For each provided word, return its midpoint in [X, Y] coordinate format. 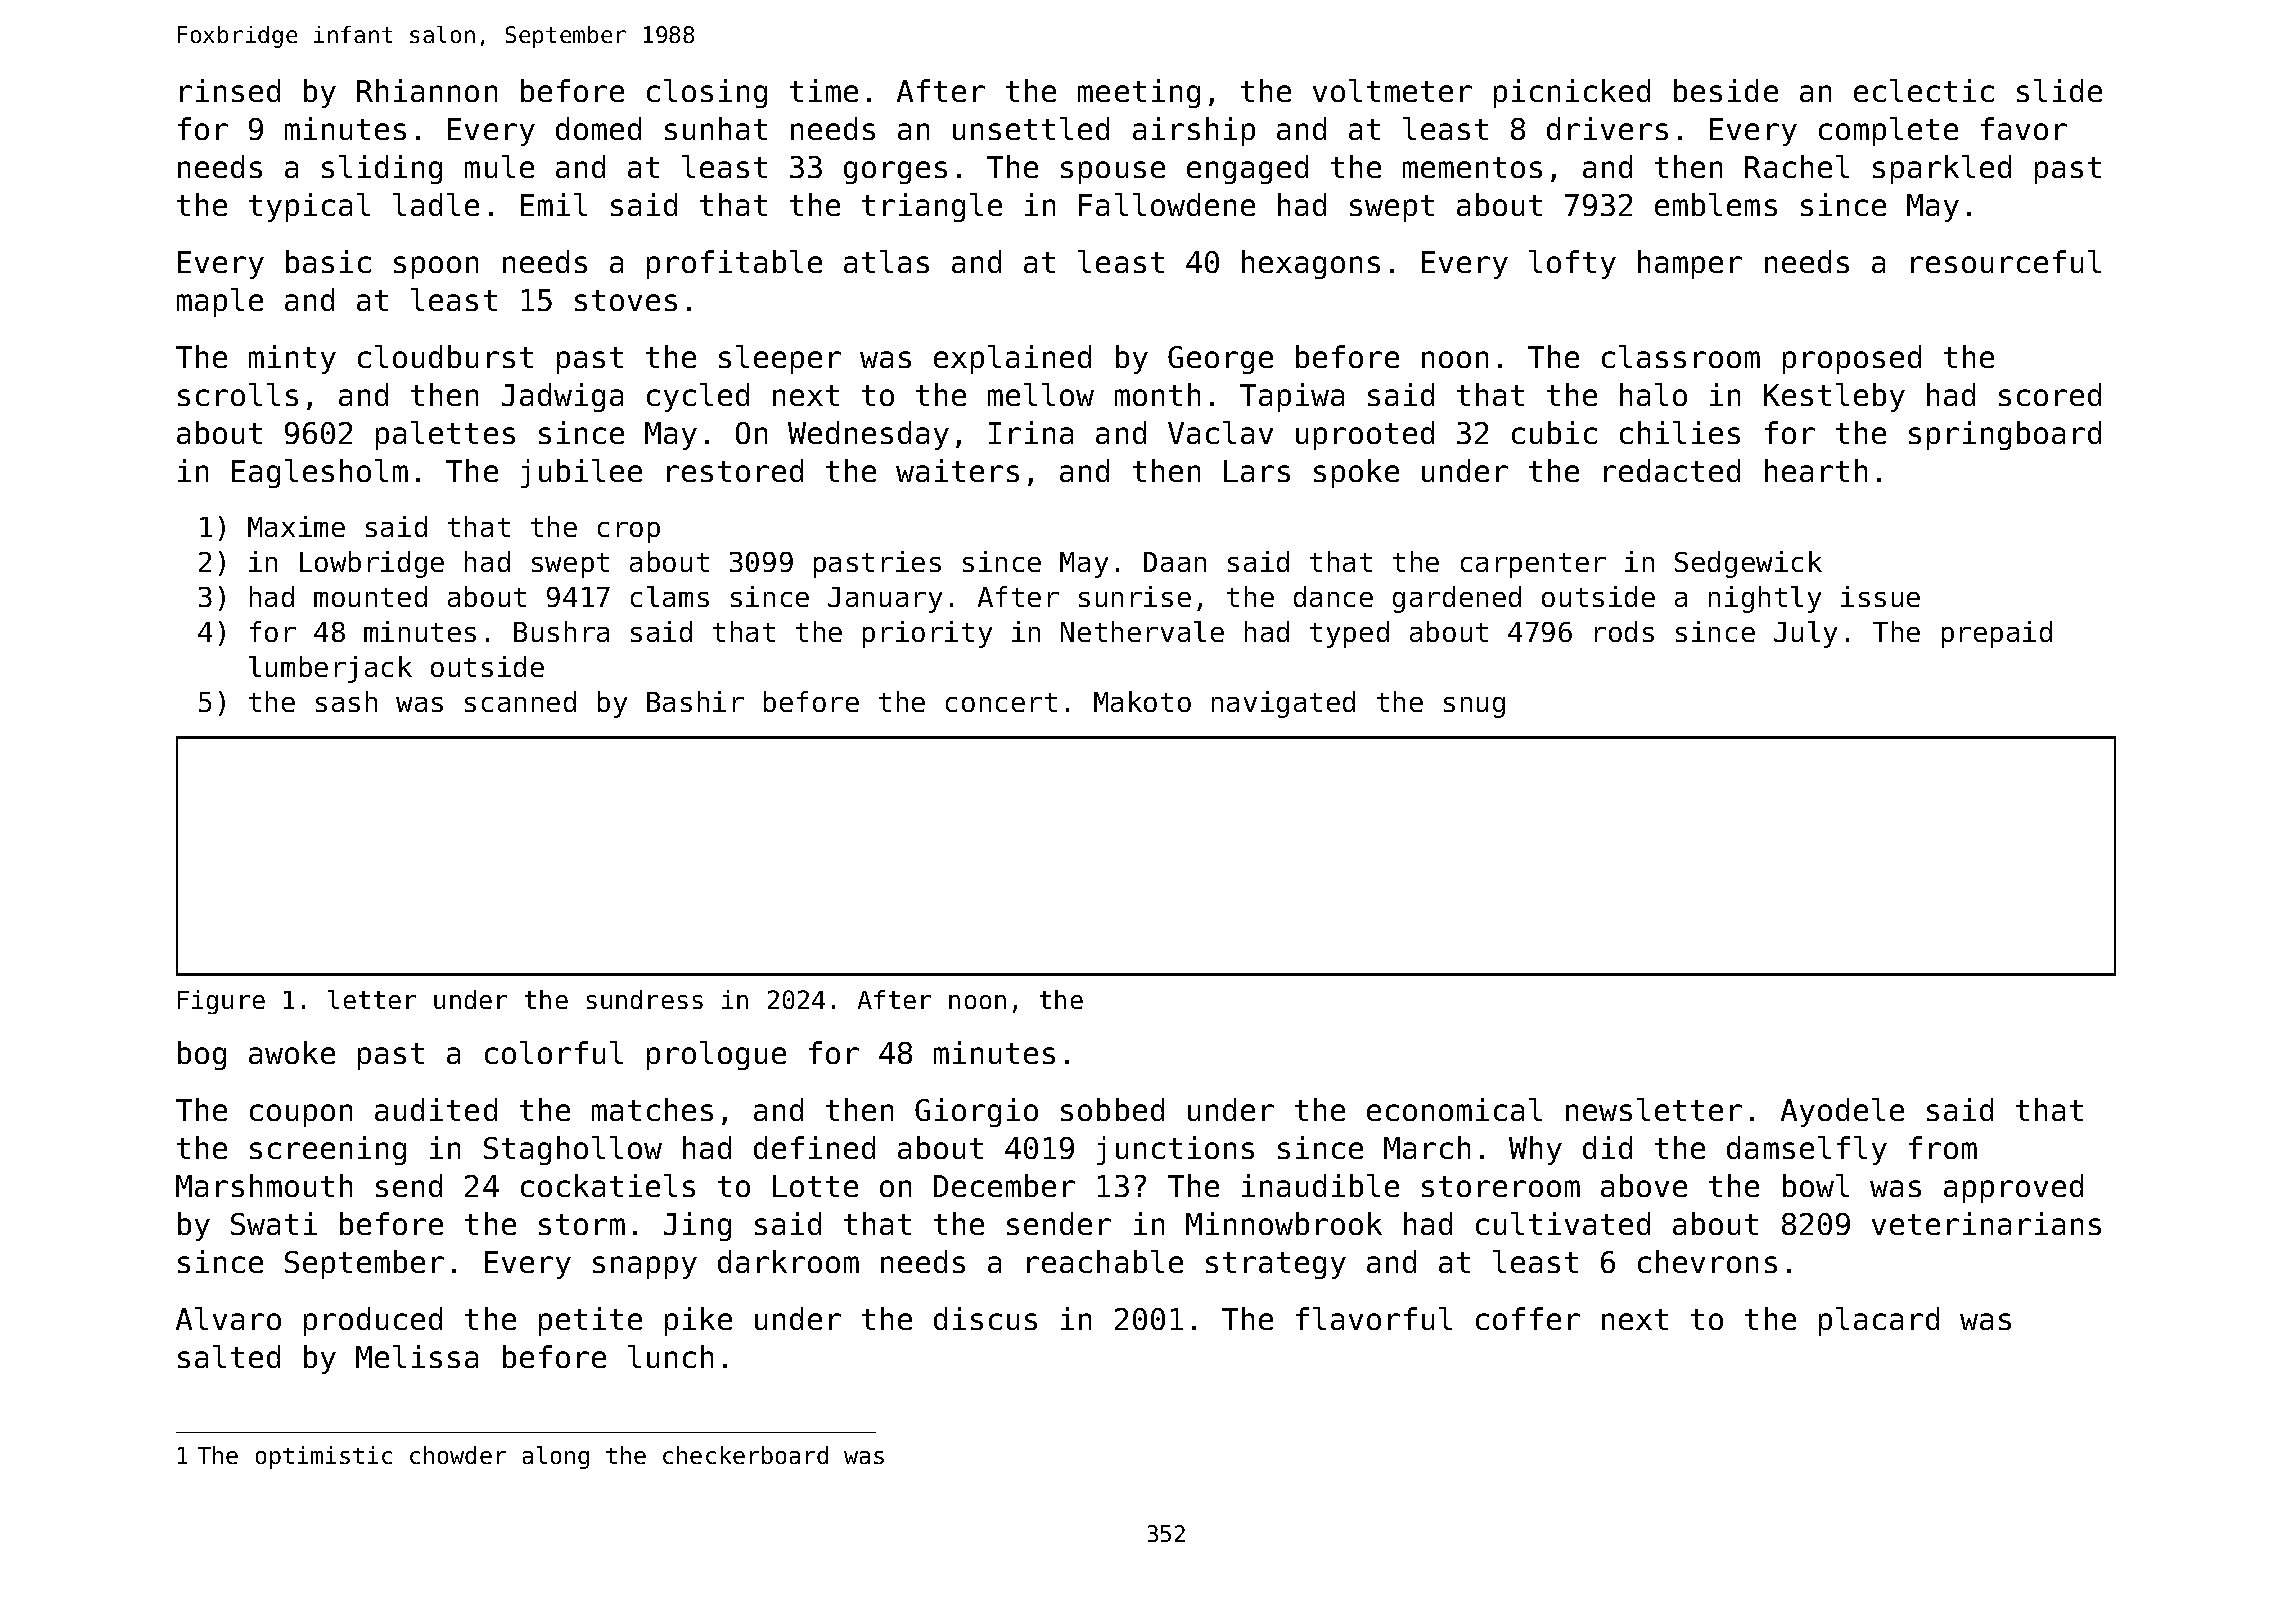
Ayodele [1842, 1112]
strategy [1276, 1265]
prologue [716, 1055]
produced [373, 1321]
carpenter [1533, 565]
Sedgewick [1748, 564]
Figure [221, 1002]
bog [202, 1055]
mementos [1472, 167]
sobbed [1112, 1109]
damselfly [1807, 1150]
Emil [554, 204]
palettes [445, 435]
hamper [1690, 264]
